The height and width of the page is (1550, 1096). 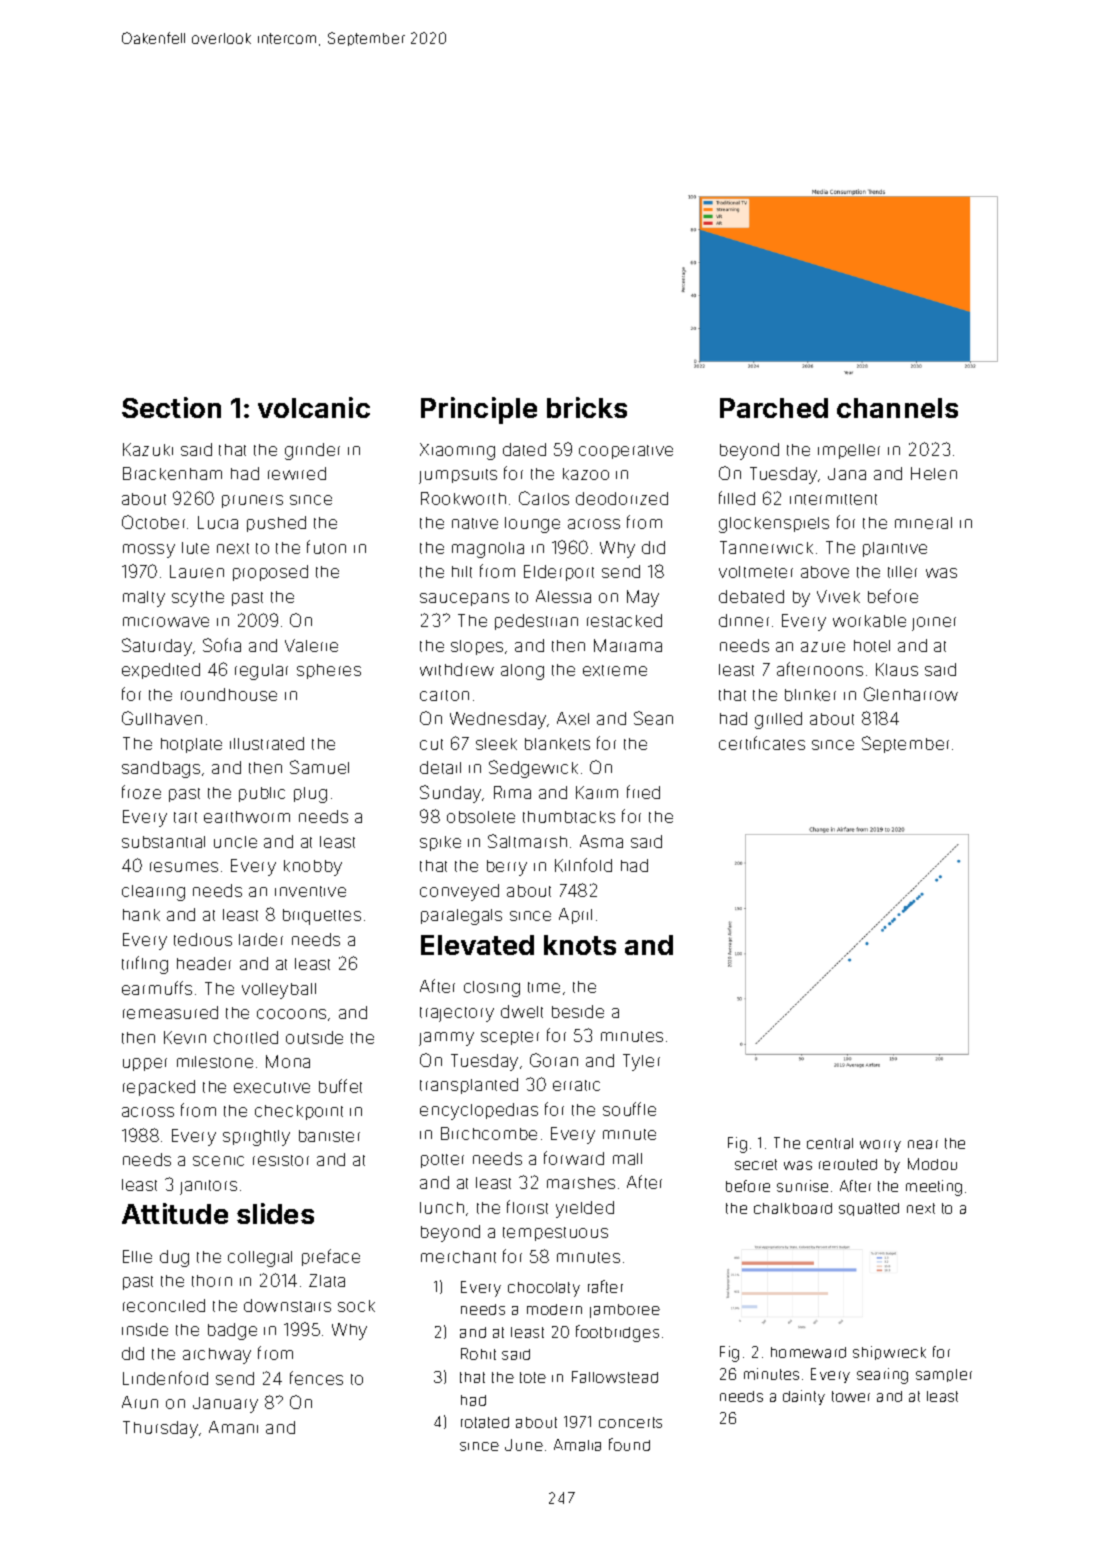 What do you see at coordinates (479, 410) in the page?
I see `Principle` at bounding box center [479, 410].
